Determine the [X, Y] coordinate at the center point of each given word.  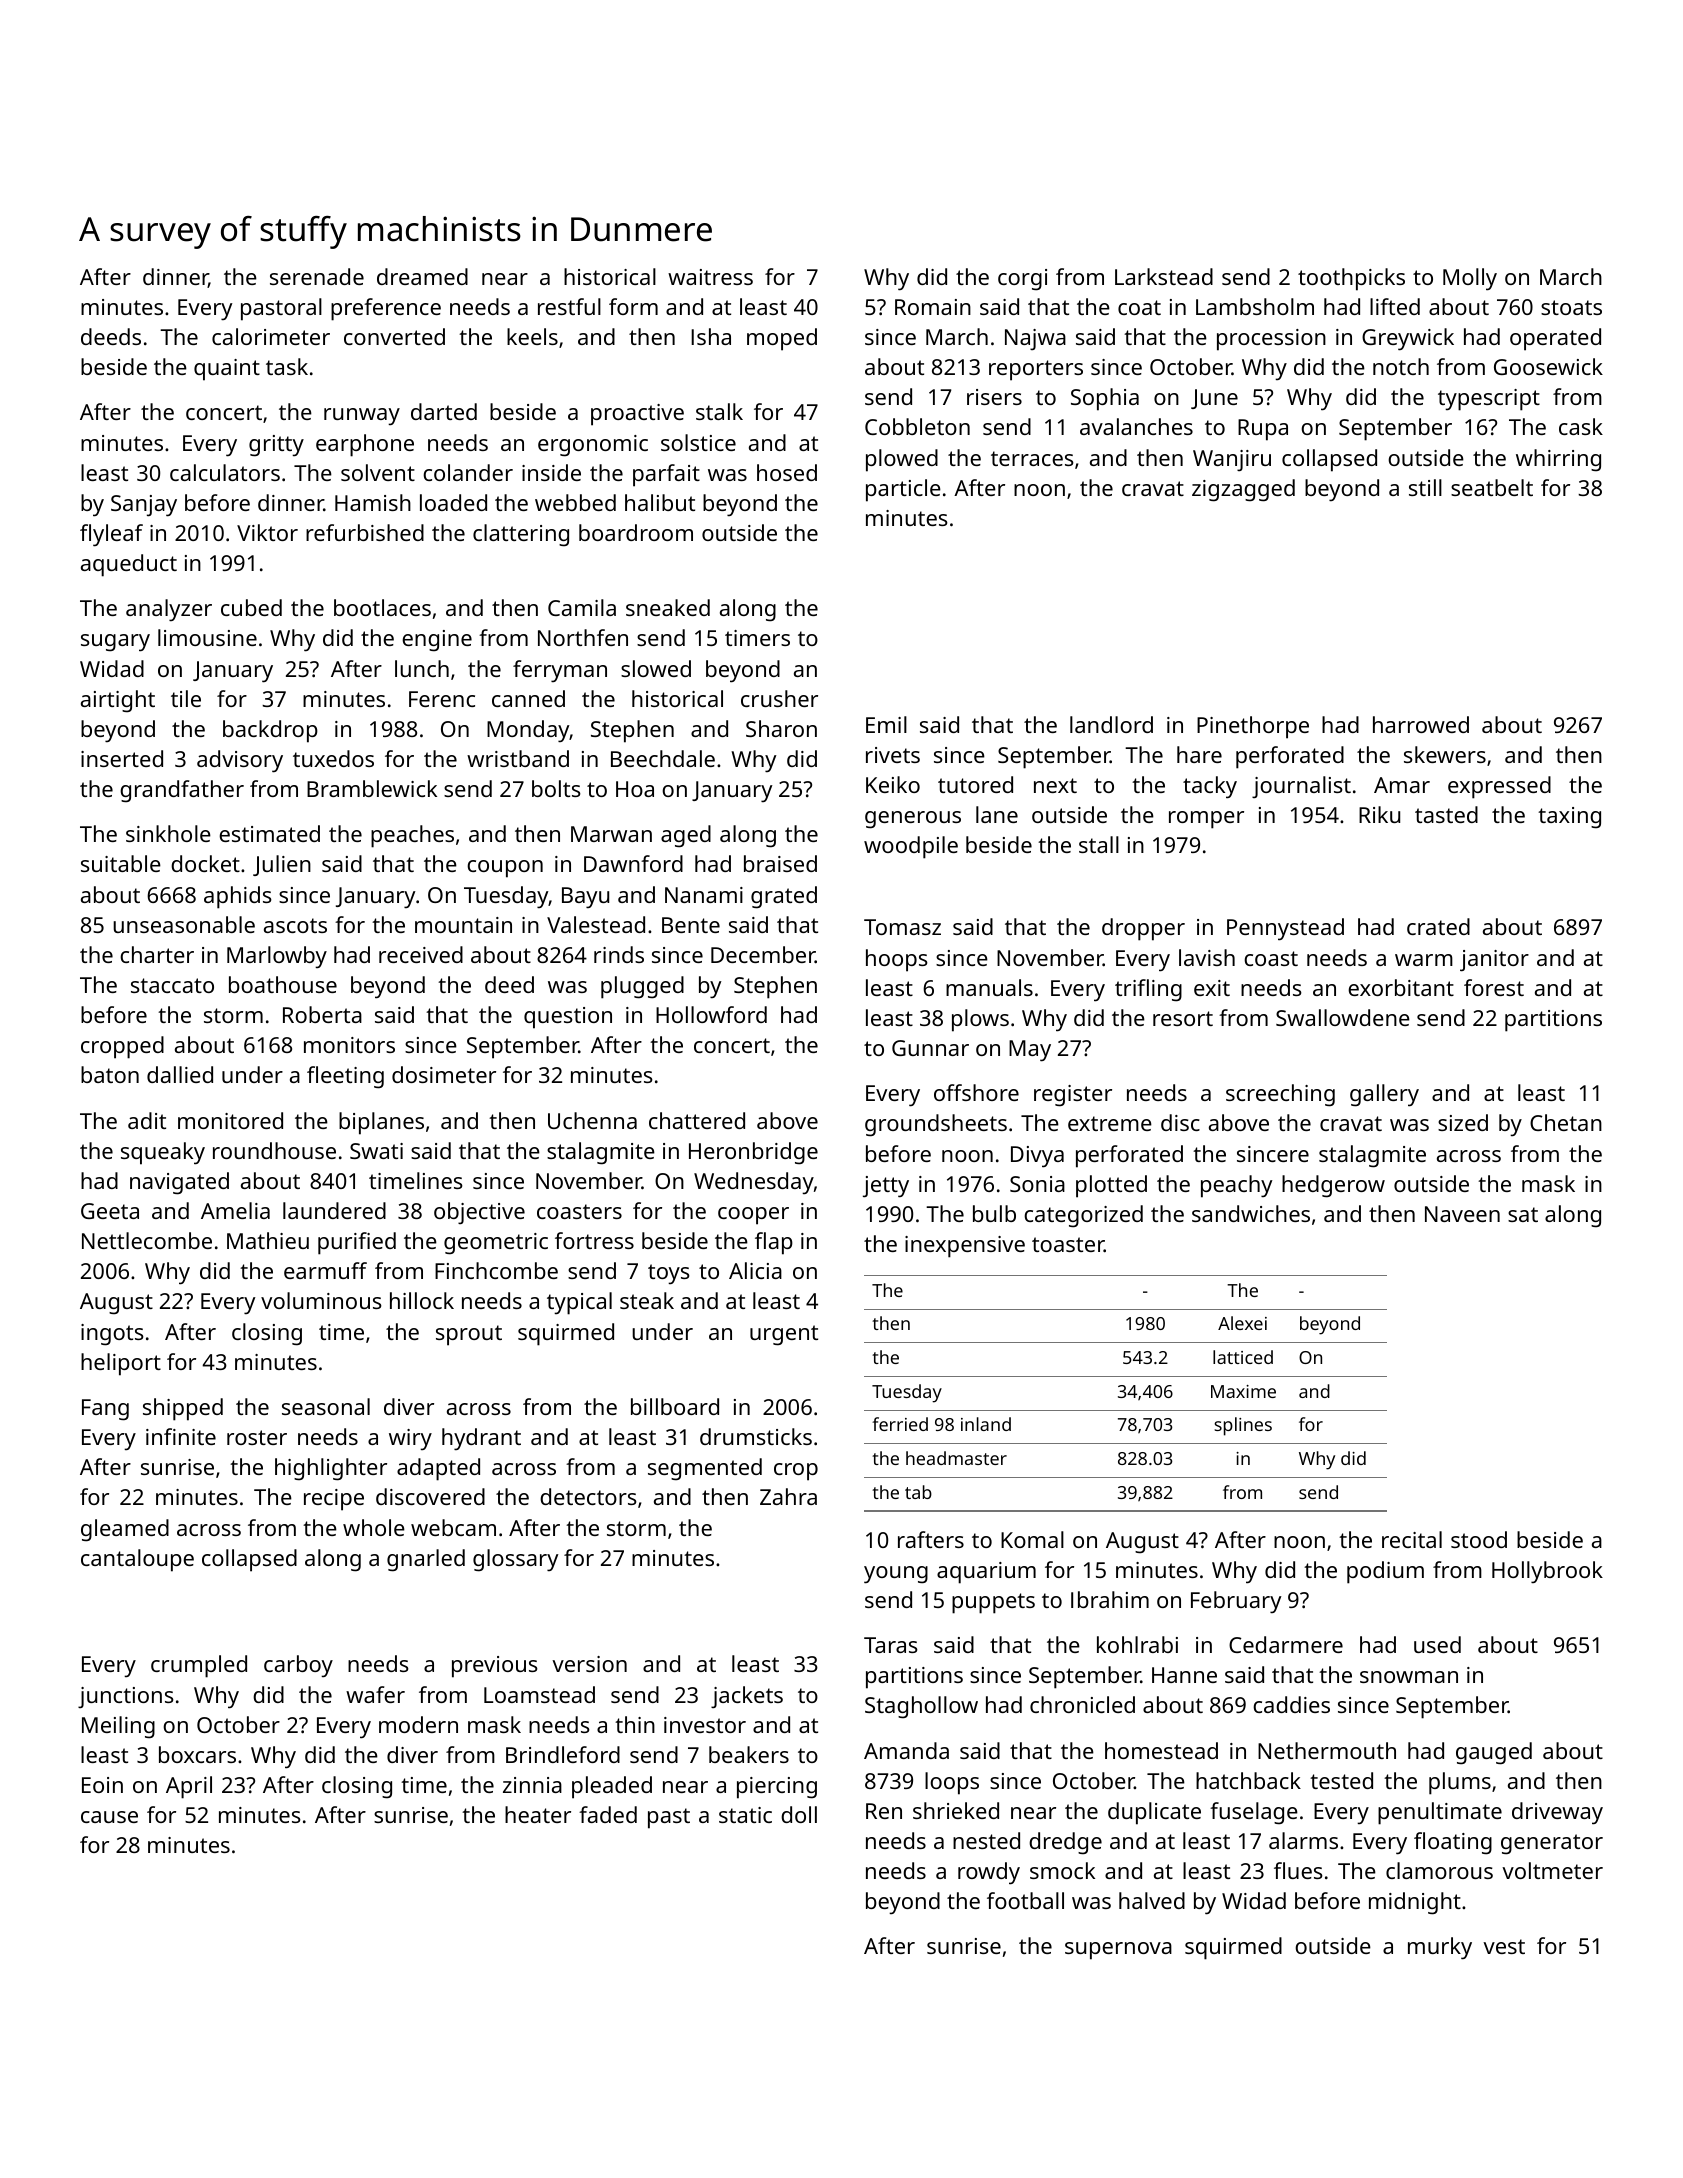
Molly [1470, 279]
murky [1440, 1948]
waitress [710, 277]
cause [109, 1817]
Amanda [906, 1750]
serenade [317, 276]
